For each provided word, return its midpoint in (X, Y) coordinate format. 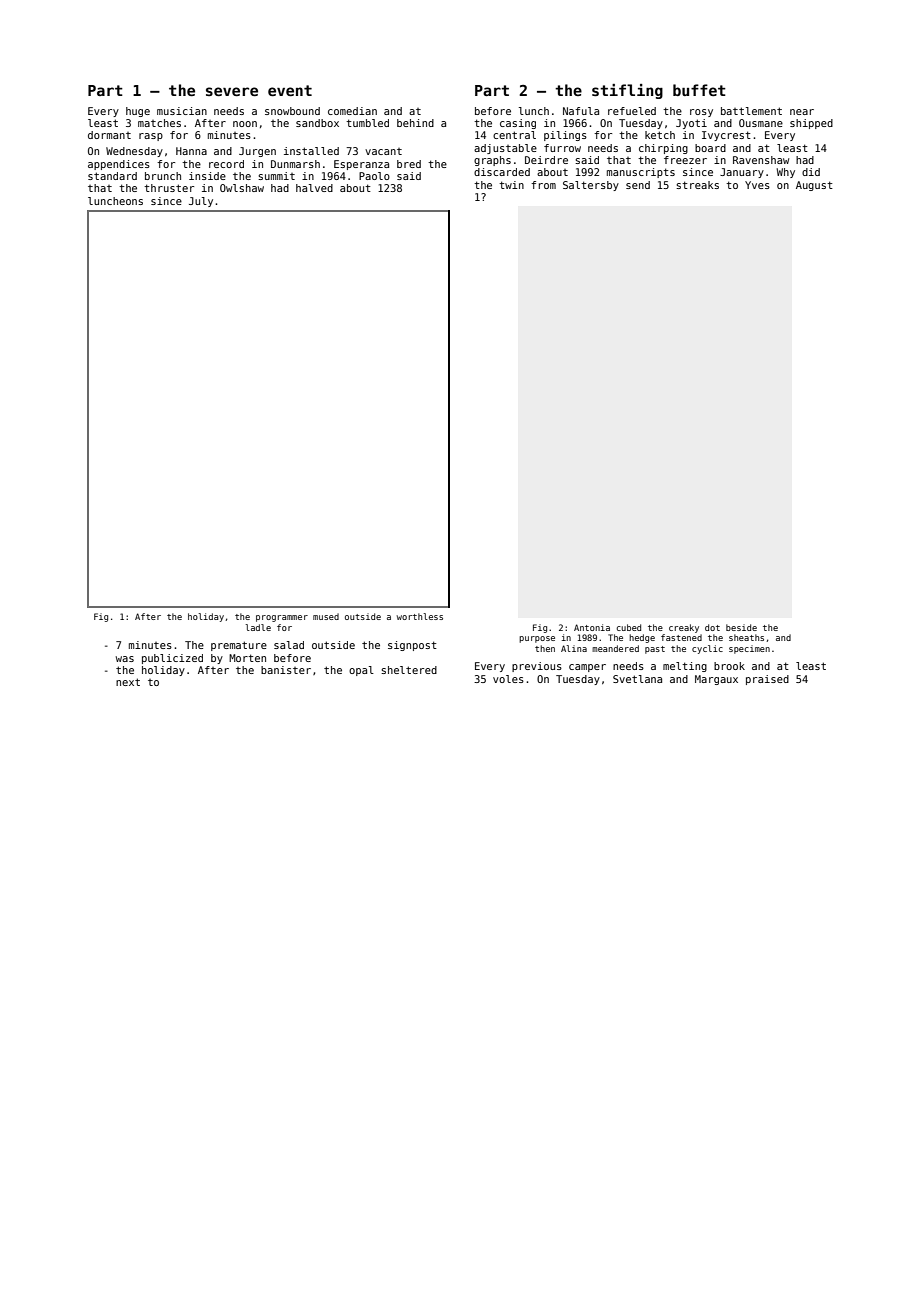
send (638, 185)
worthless (420, 616)
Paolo (374, 176)
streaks (697, 185)
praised (767, 680)
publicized (172, 659)
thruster (169, 188)
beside (741, 627)
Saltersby (591, 186)
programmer (282, 618)
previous (537, 667)
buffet (699, 90)
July (201, 202)
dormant (109, 135)
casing (518, 124)
